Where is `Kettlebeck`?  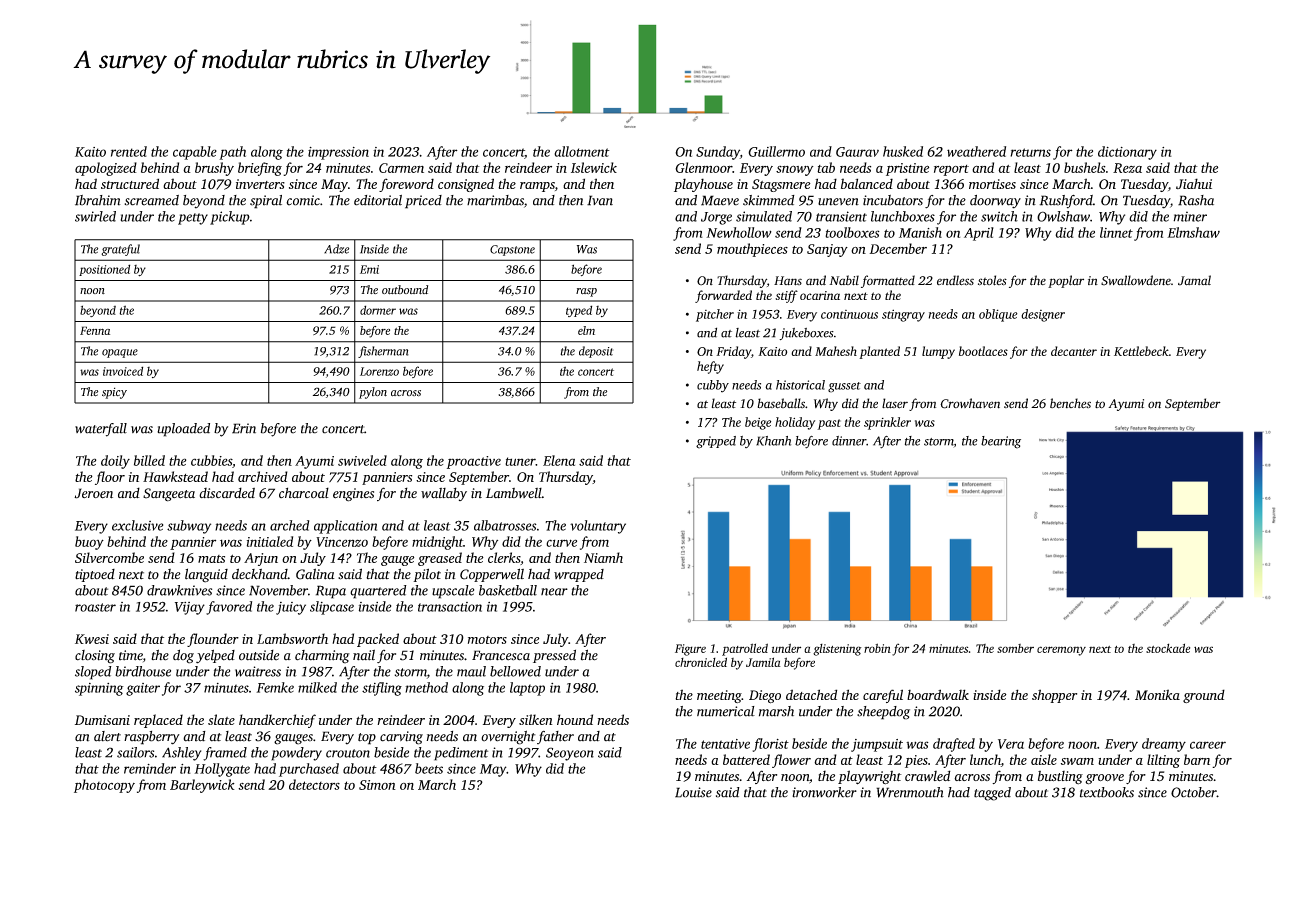
Kettlebeck is located at coordinates (1141, 351).
